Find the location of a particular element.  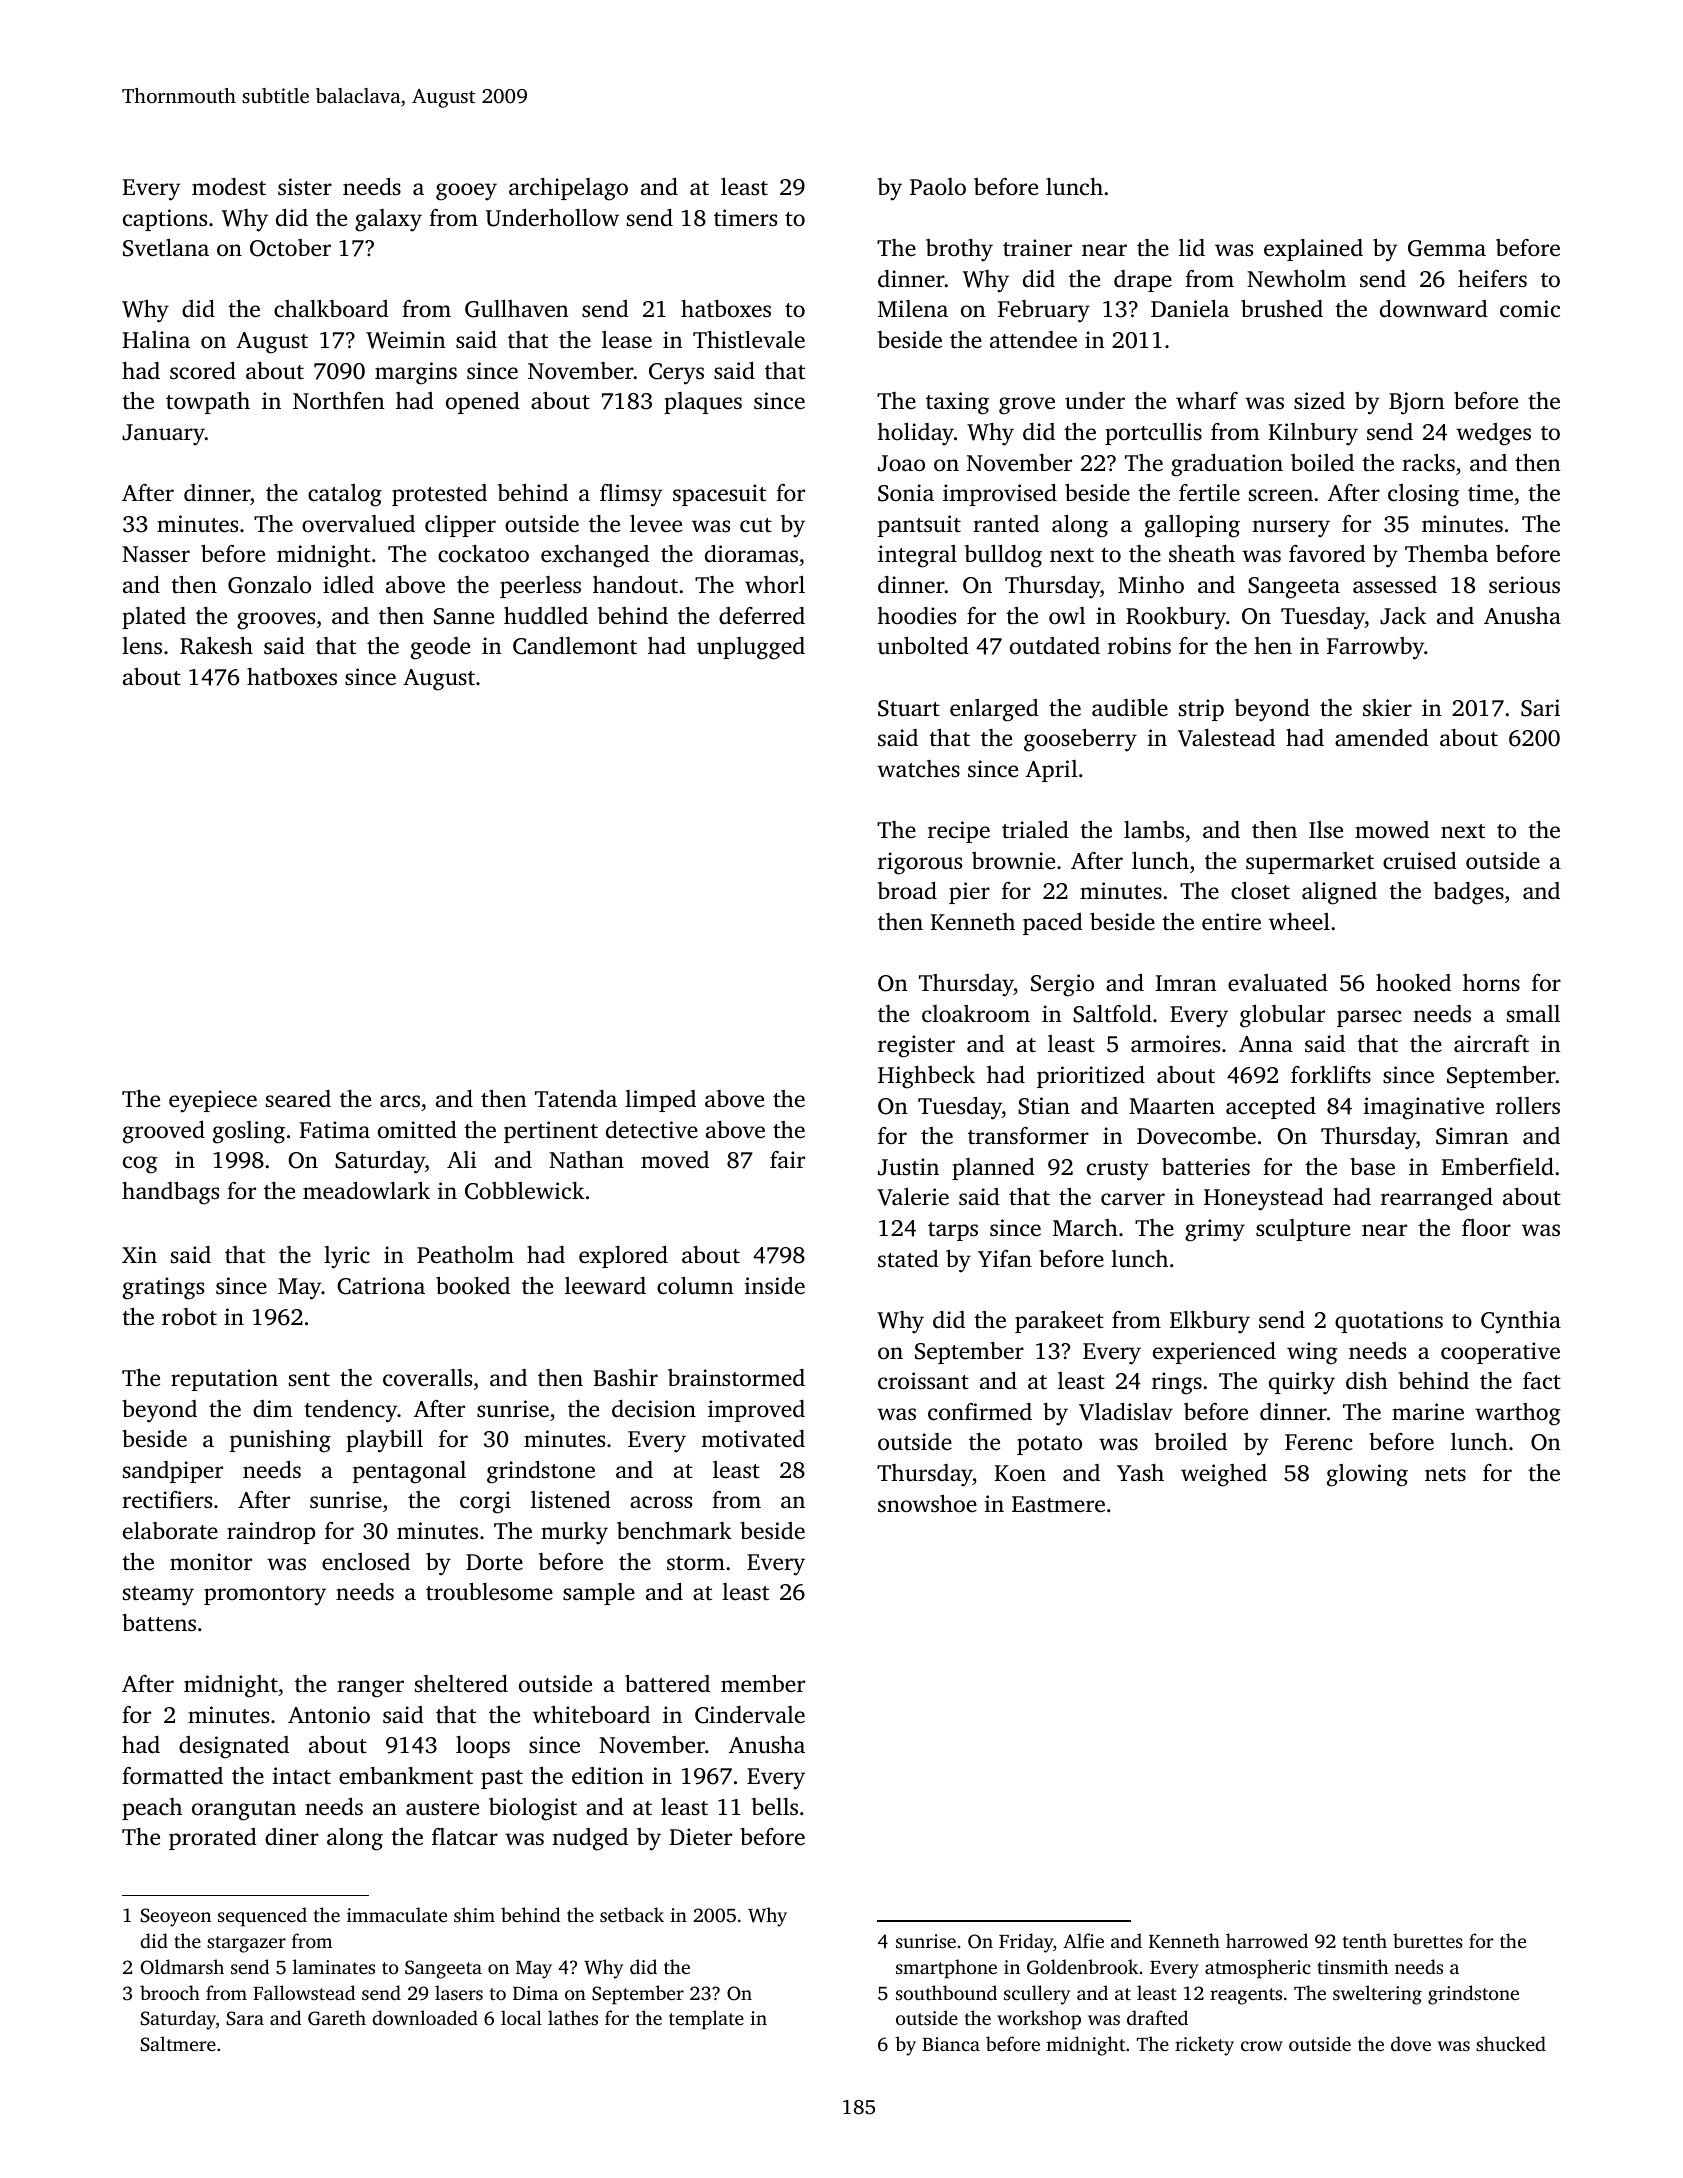

Paolo is located at coordinates (938, 187).
